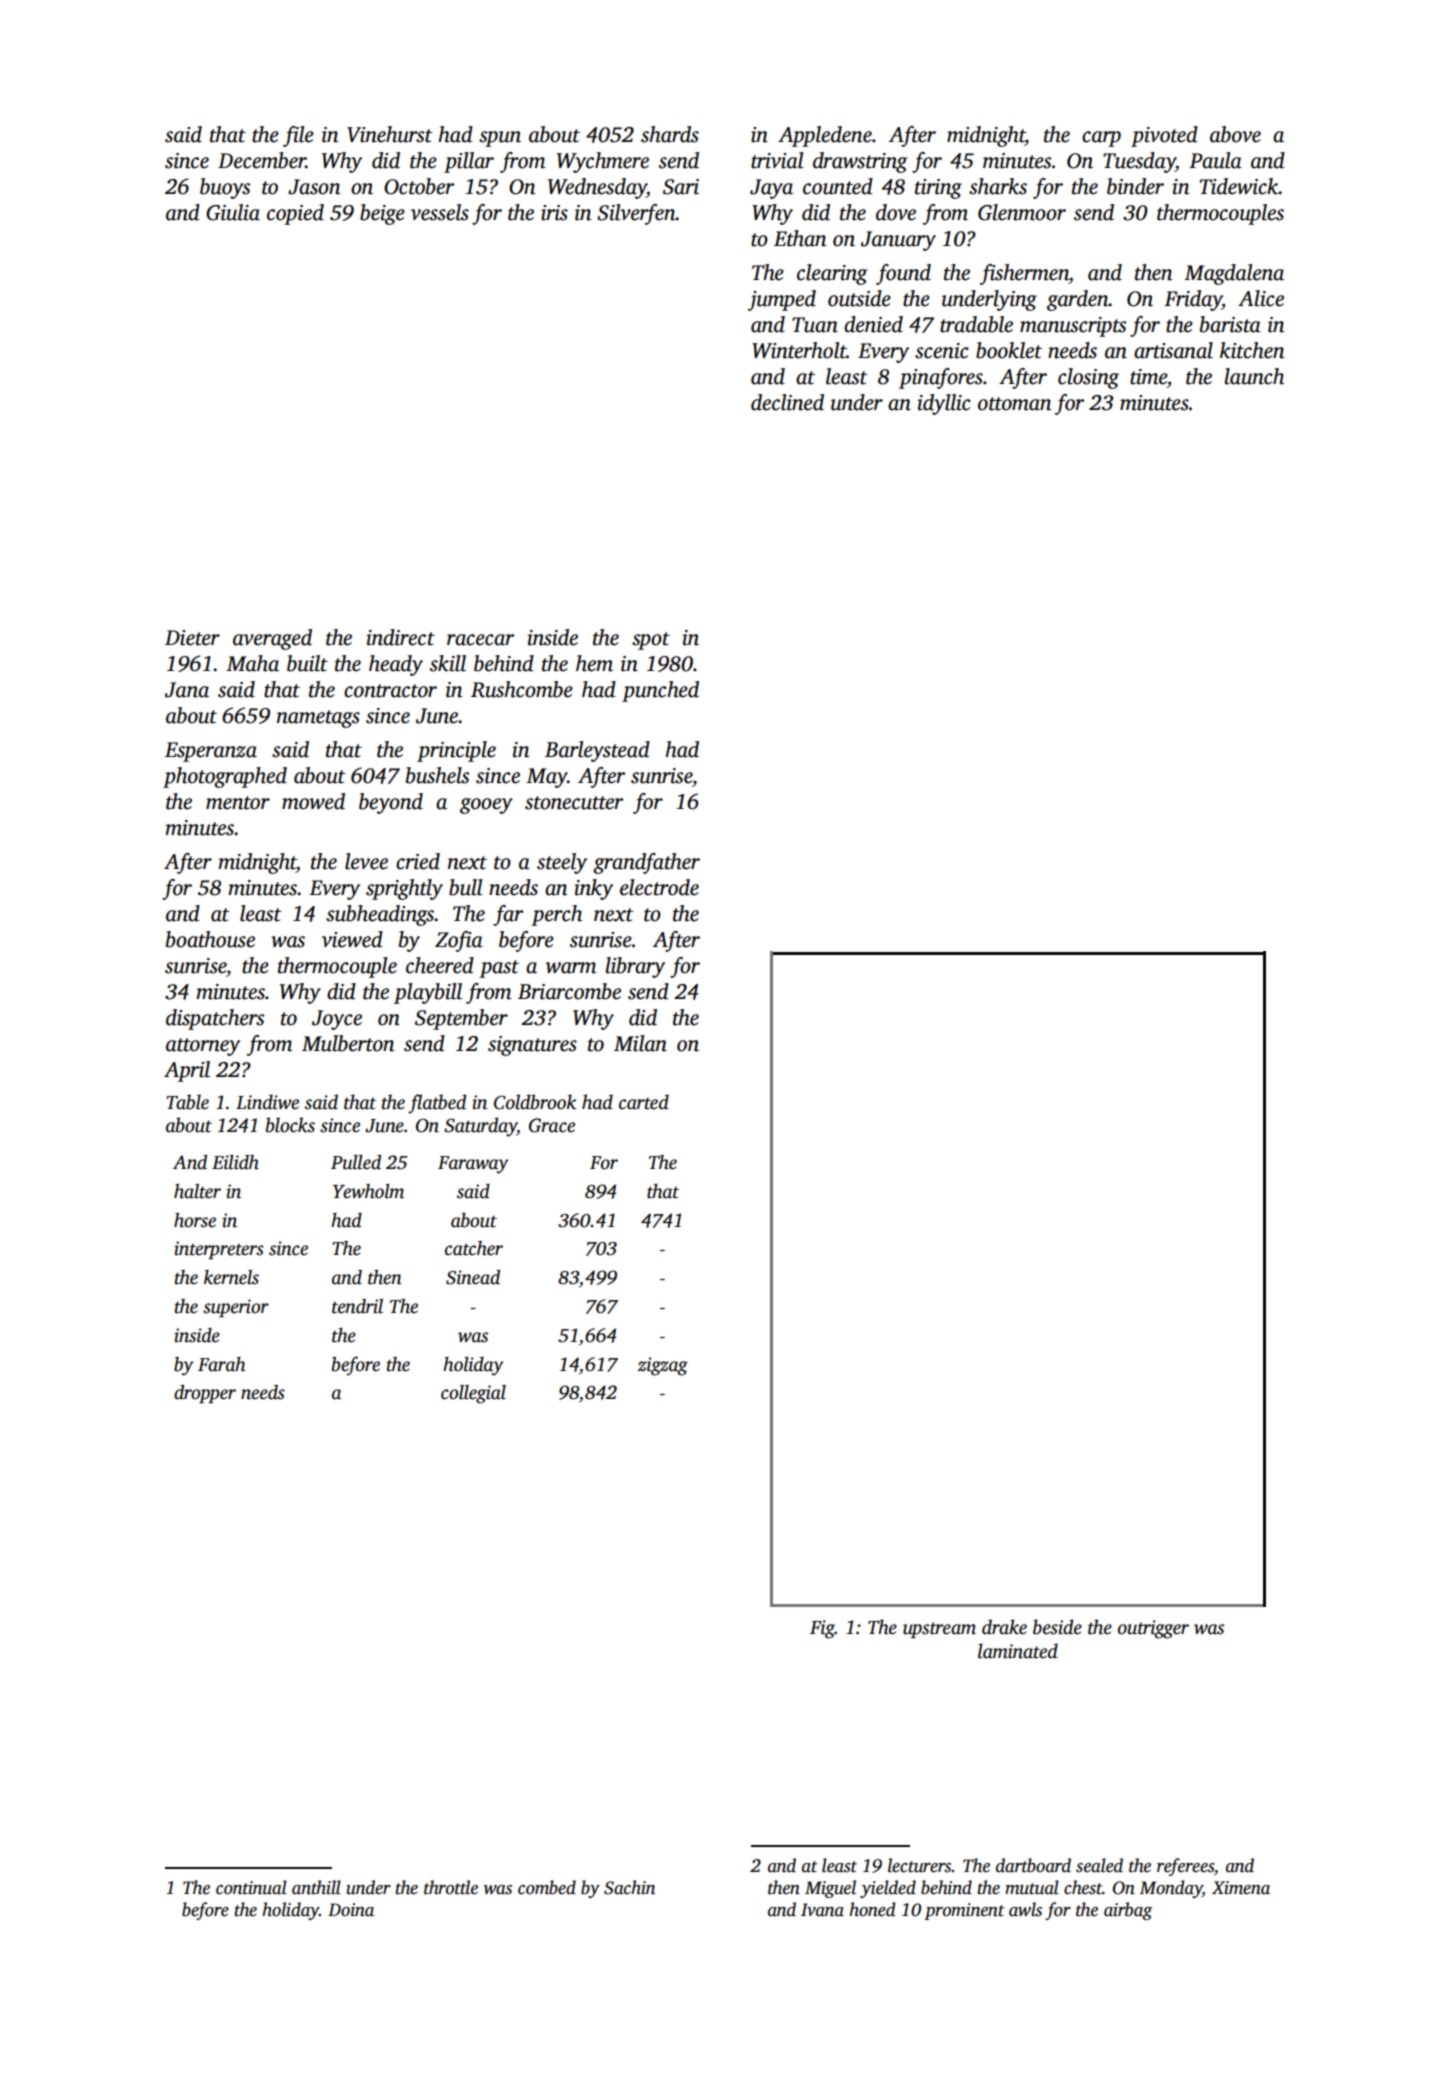 Image resolution: width=1450 pixels, height=2100 pixels. I want to click on above, so click(1235, 134).
